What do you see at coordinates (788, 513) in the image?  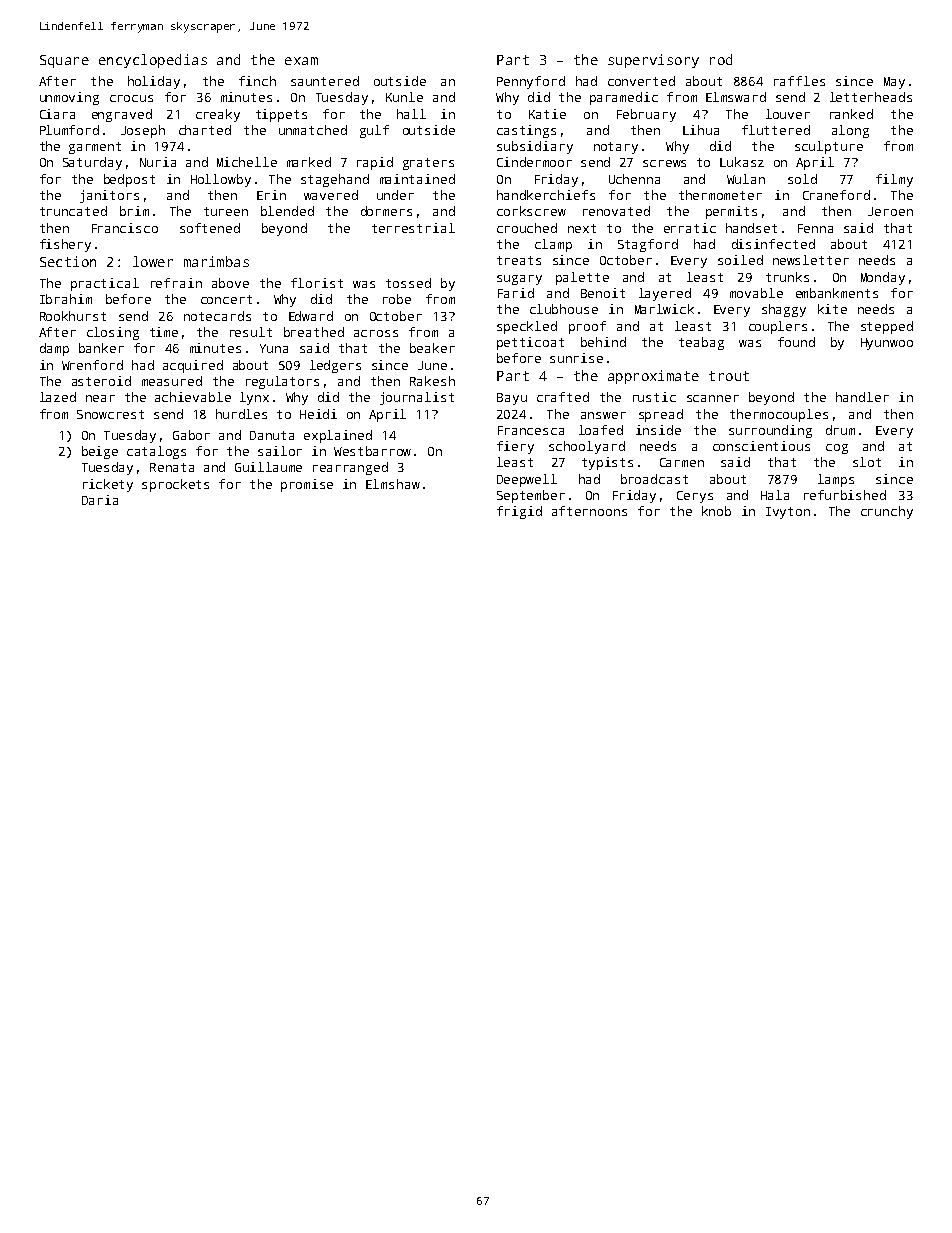 I see `Ivyton` at bounding box center [788, 513].
